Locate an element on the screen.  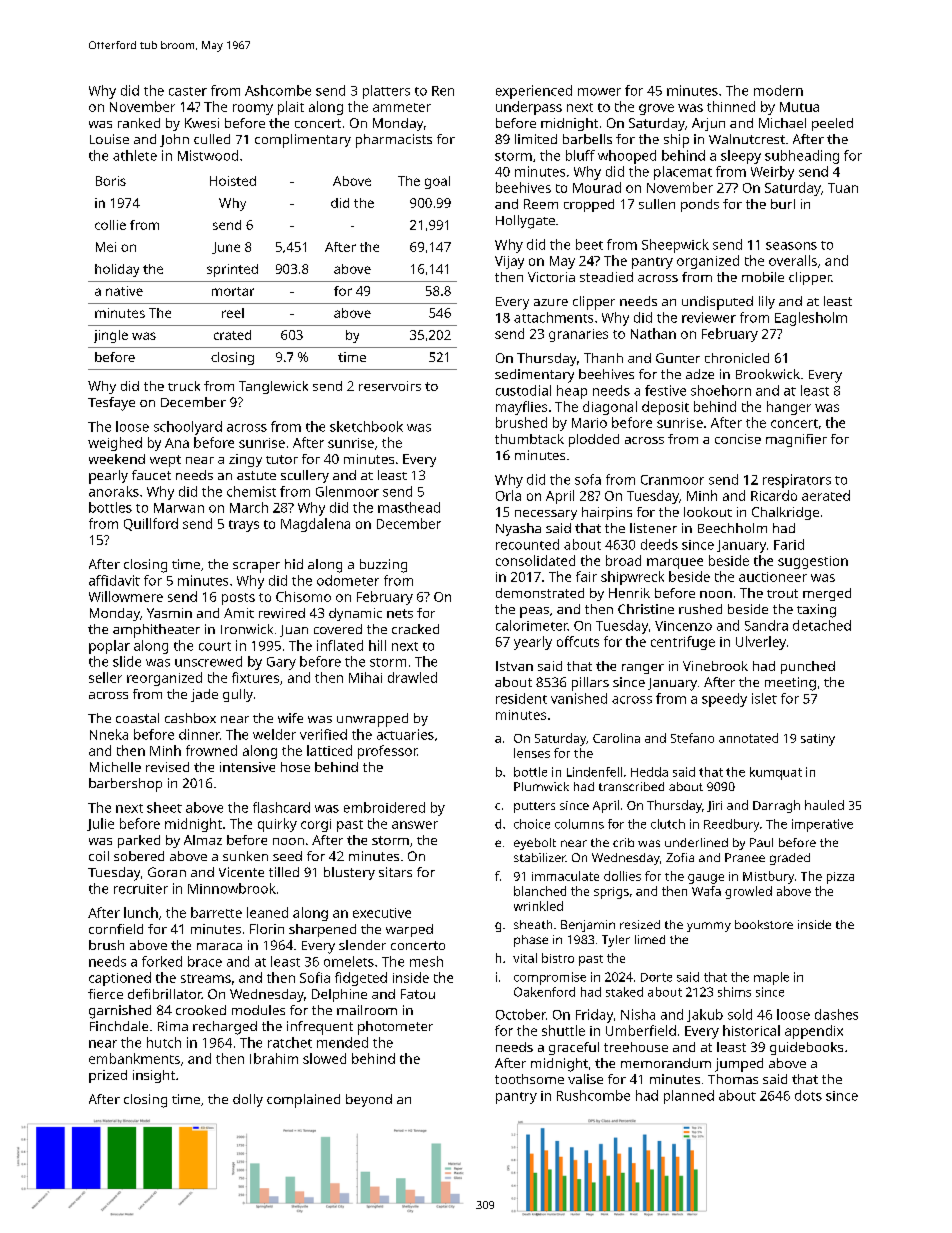
sofa is located at coordinates (588, 479).
